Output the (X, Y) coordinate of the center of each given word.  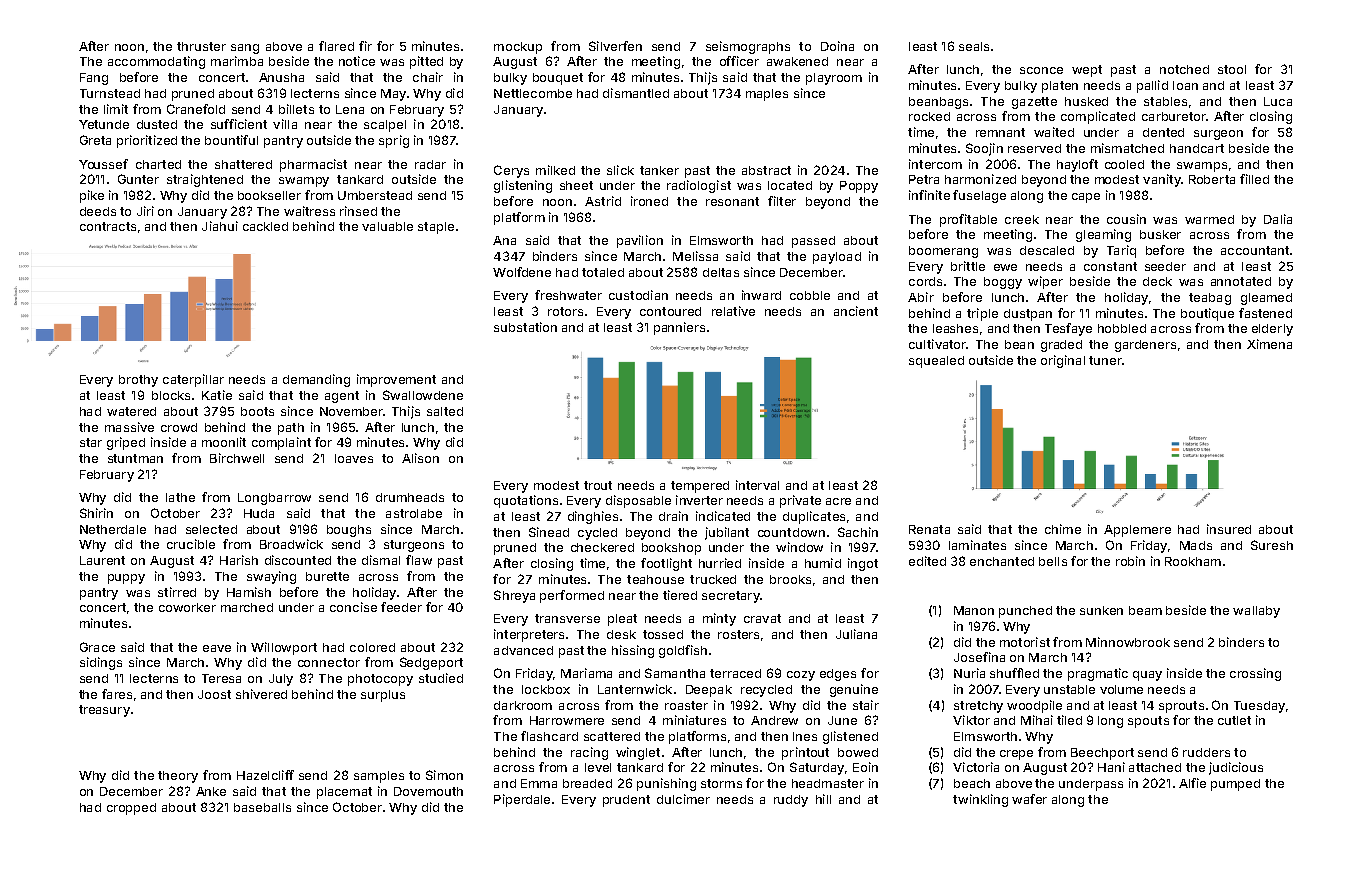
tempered (700, 487)
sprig (394, 141)
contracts (108, 226)
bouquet (558, 79)
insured (1229, 529)
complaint (281, 443)
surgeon (1218, 135)
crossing (1255, 674)
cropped (131, 809)
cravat (762, 618)
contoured (670, 311)
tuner (1105, 360)
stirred (177, 592)
